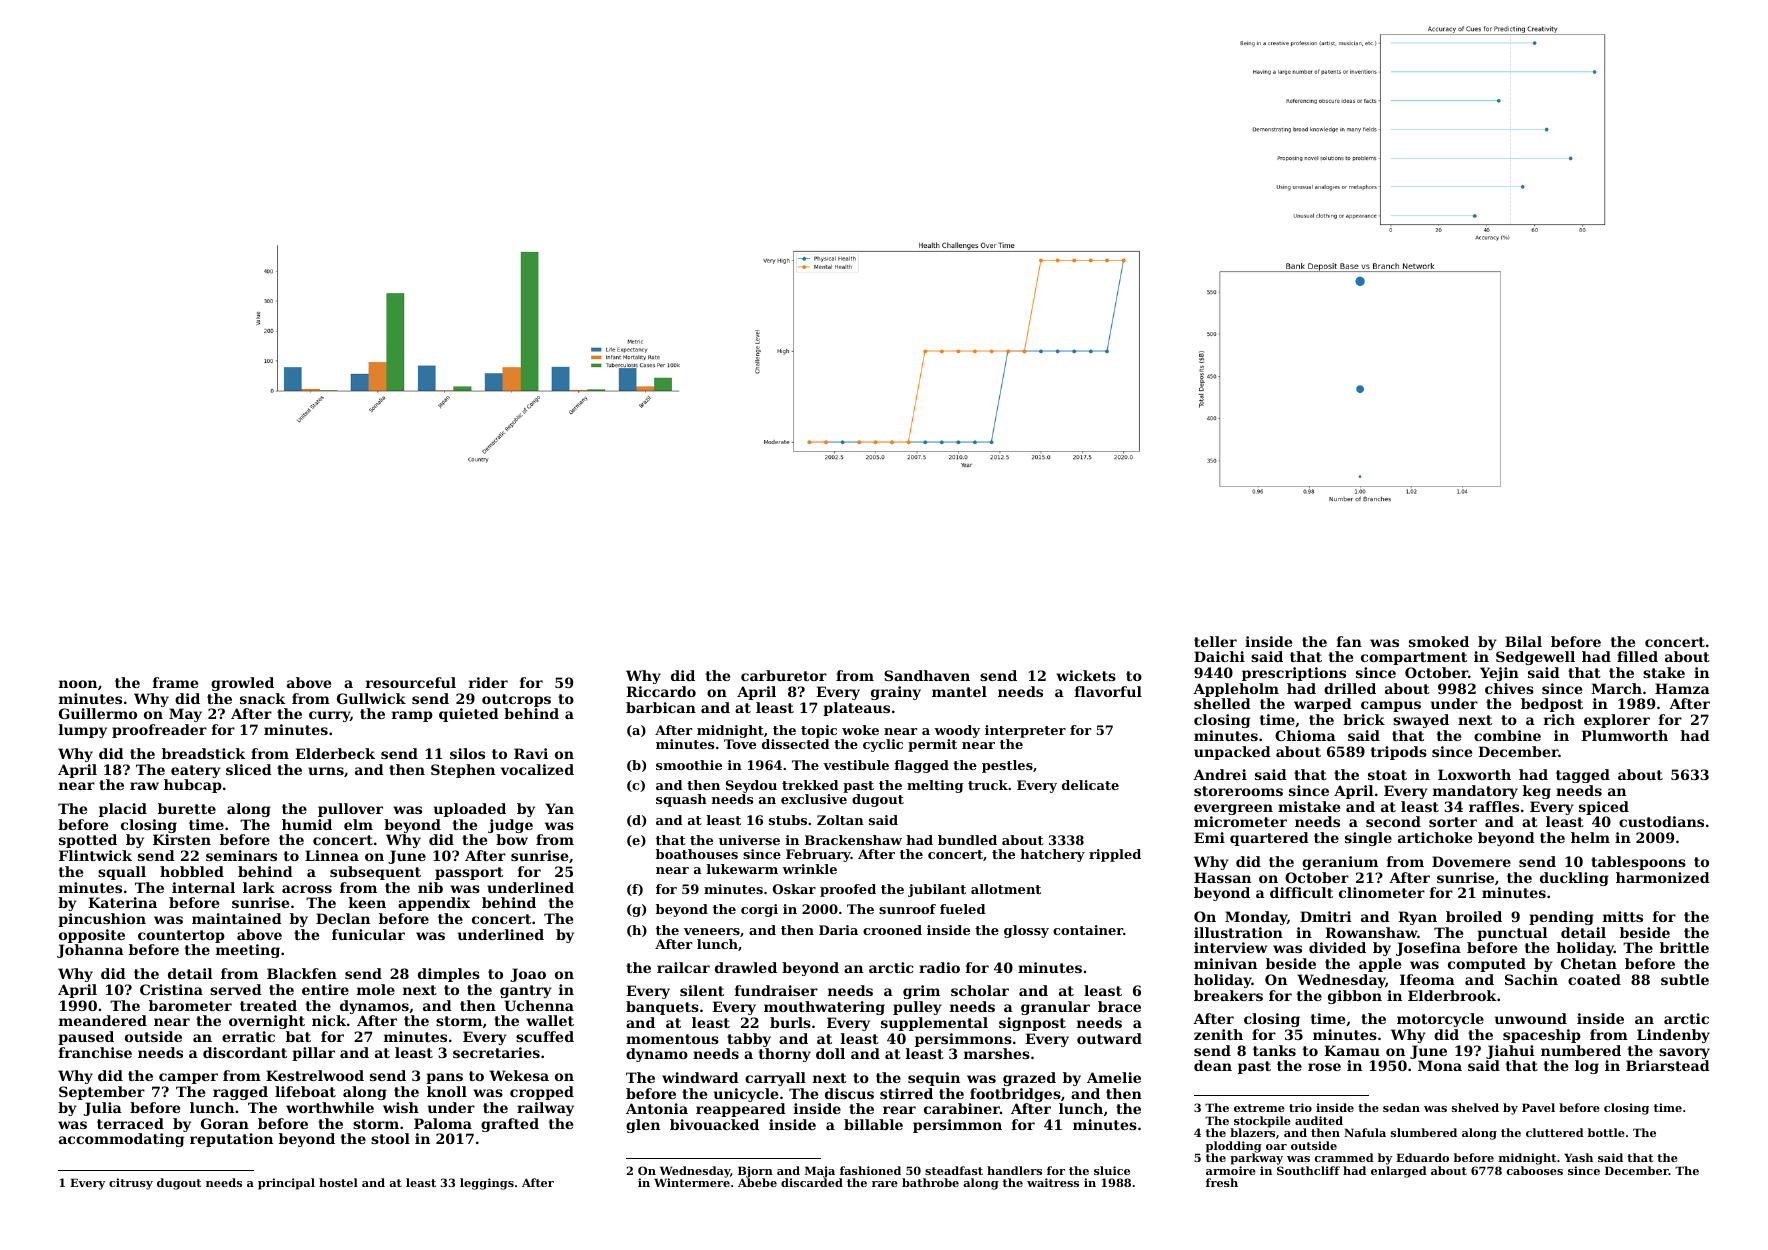 The width and height of the screenshot is (1768, 1250). Describe the element at coordinates (697, 854) in the screenshot. I see `boathouses` at that location.
